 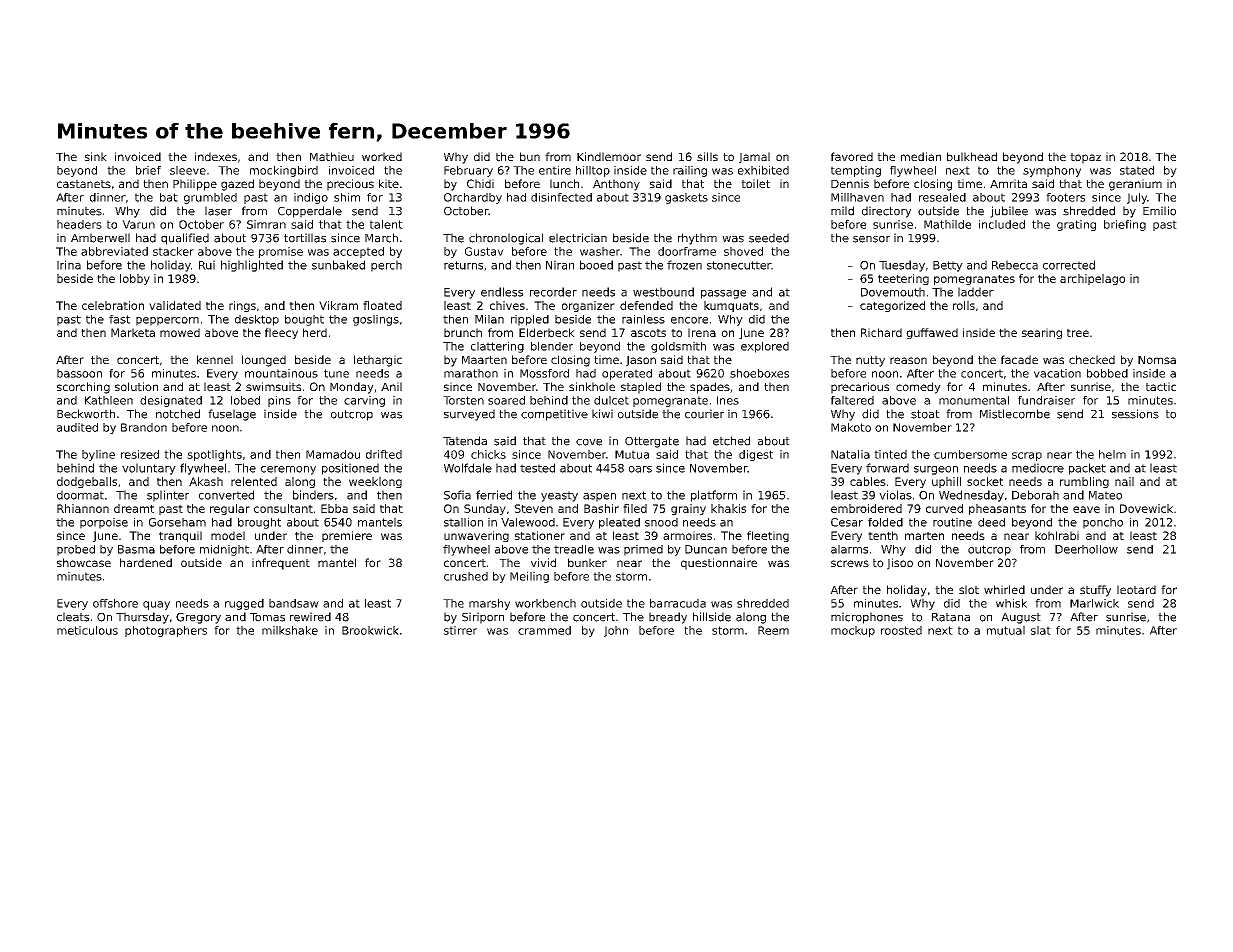 I want to click on kiwi, so click(x=602, y=413).
